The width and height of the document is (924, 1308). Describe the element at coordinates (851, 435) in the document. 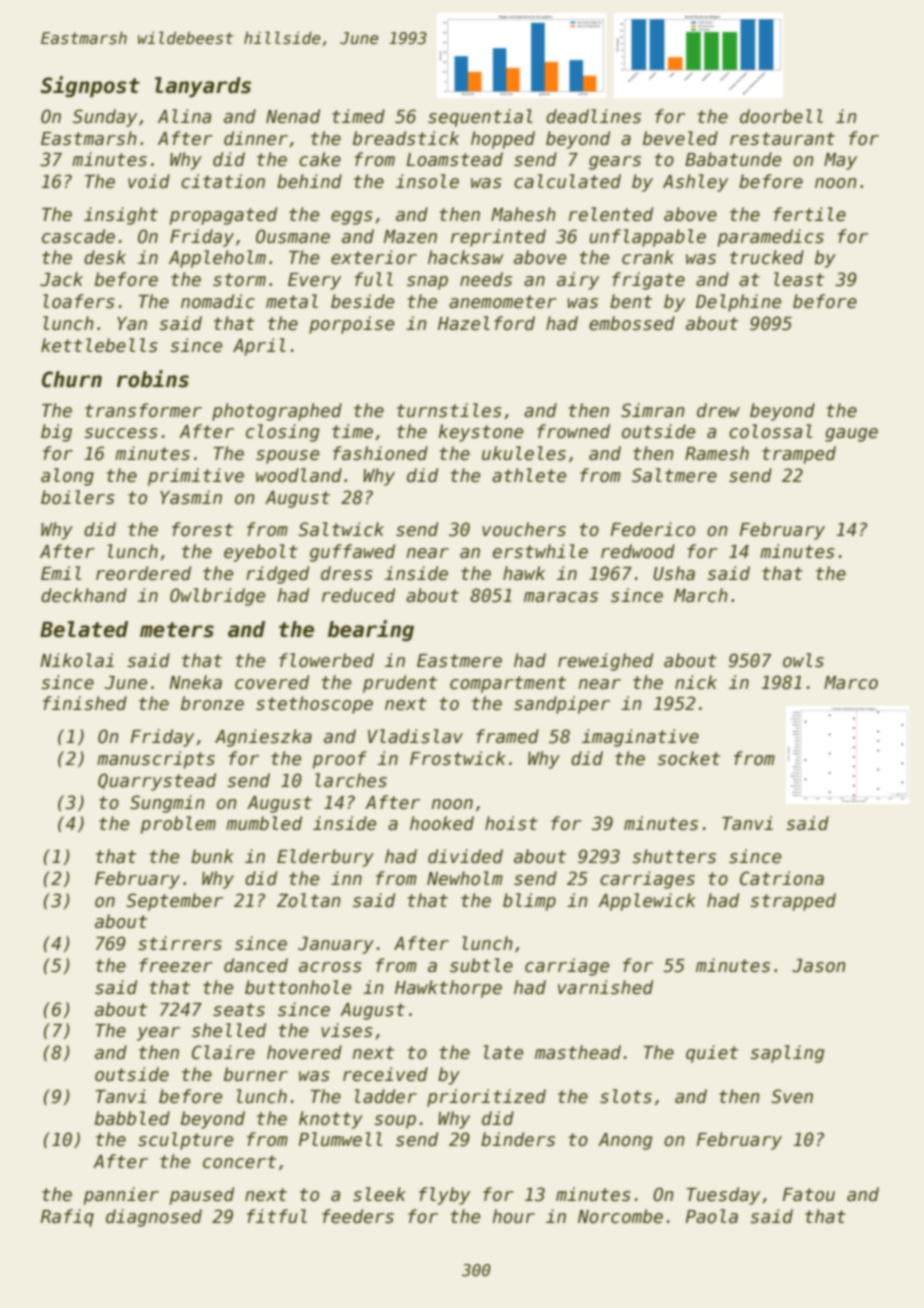

I see `gauge` at that location.
